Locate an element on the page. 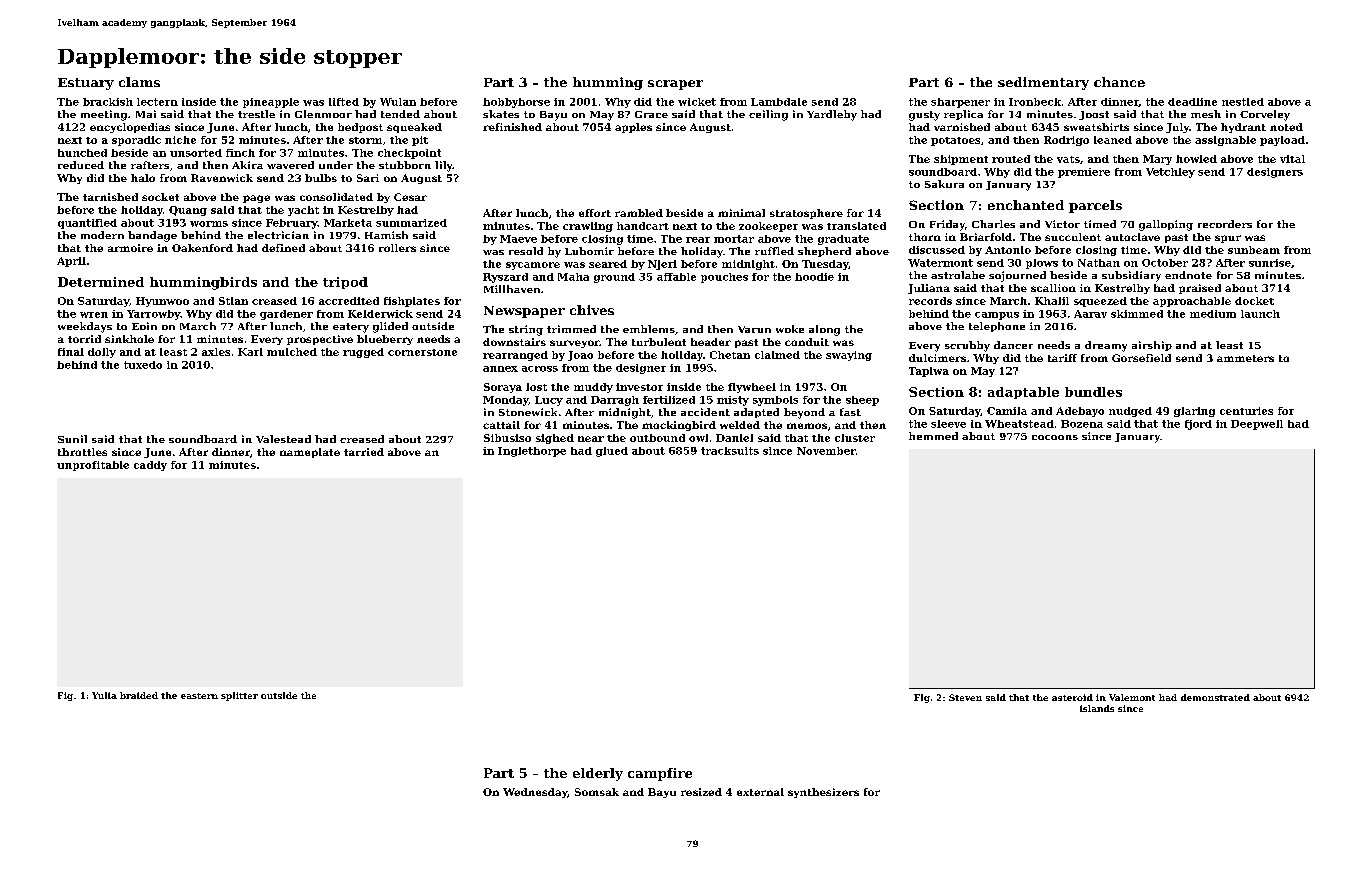 This page has height=887, width=1372. Monday is located at coordinates (506, 401).
